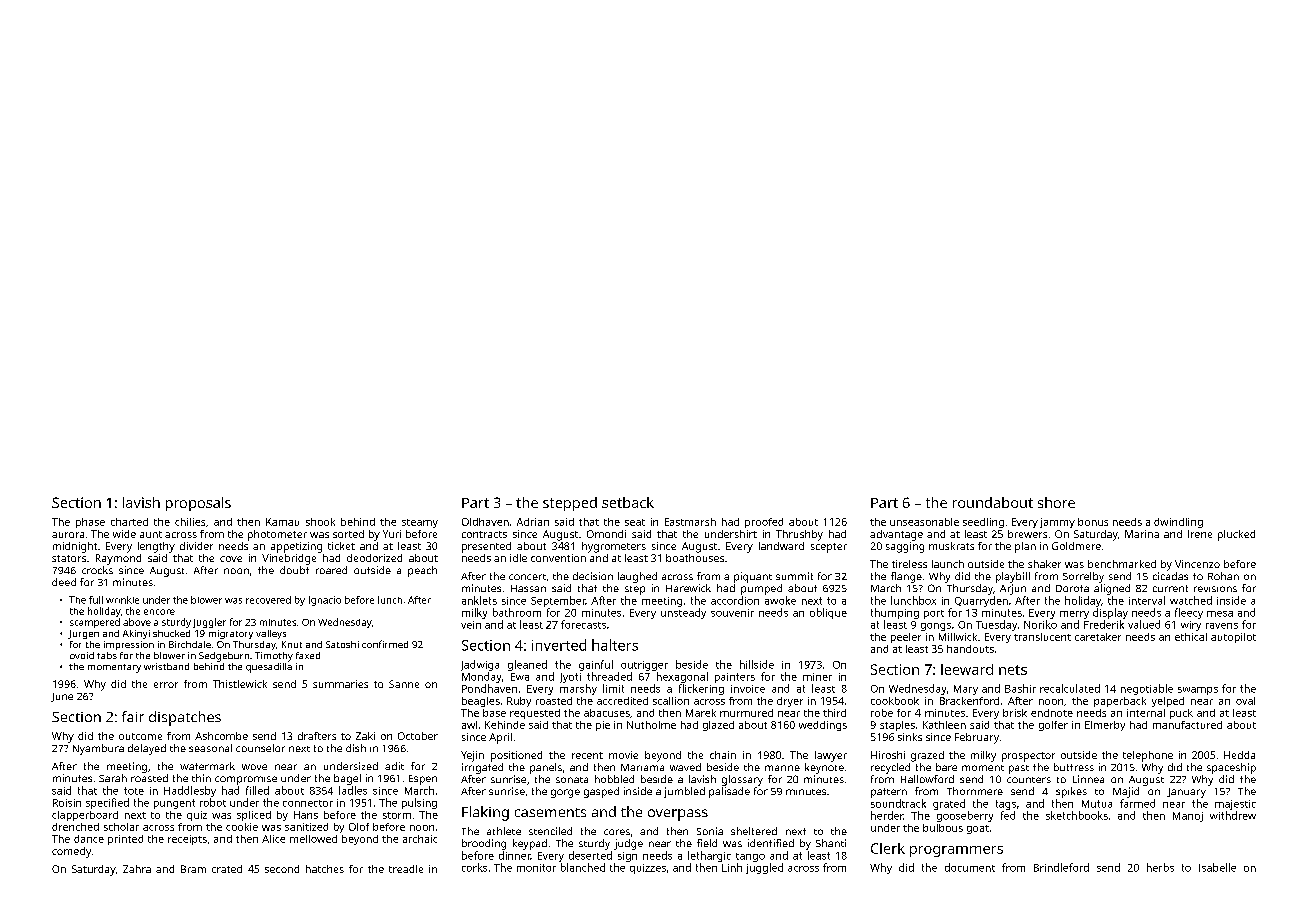 This screenshot has width=1308, height=924. What do you see at coordinates (970, 867) in the screenshot?
I see `document` at bounding box center [970, 867].
